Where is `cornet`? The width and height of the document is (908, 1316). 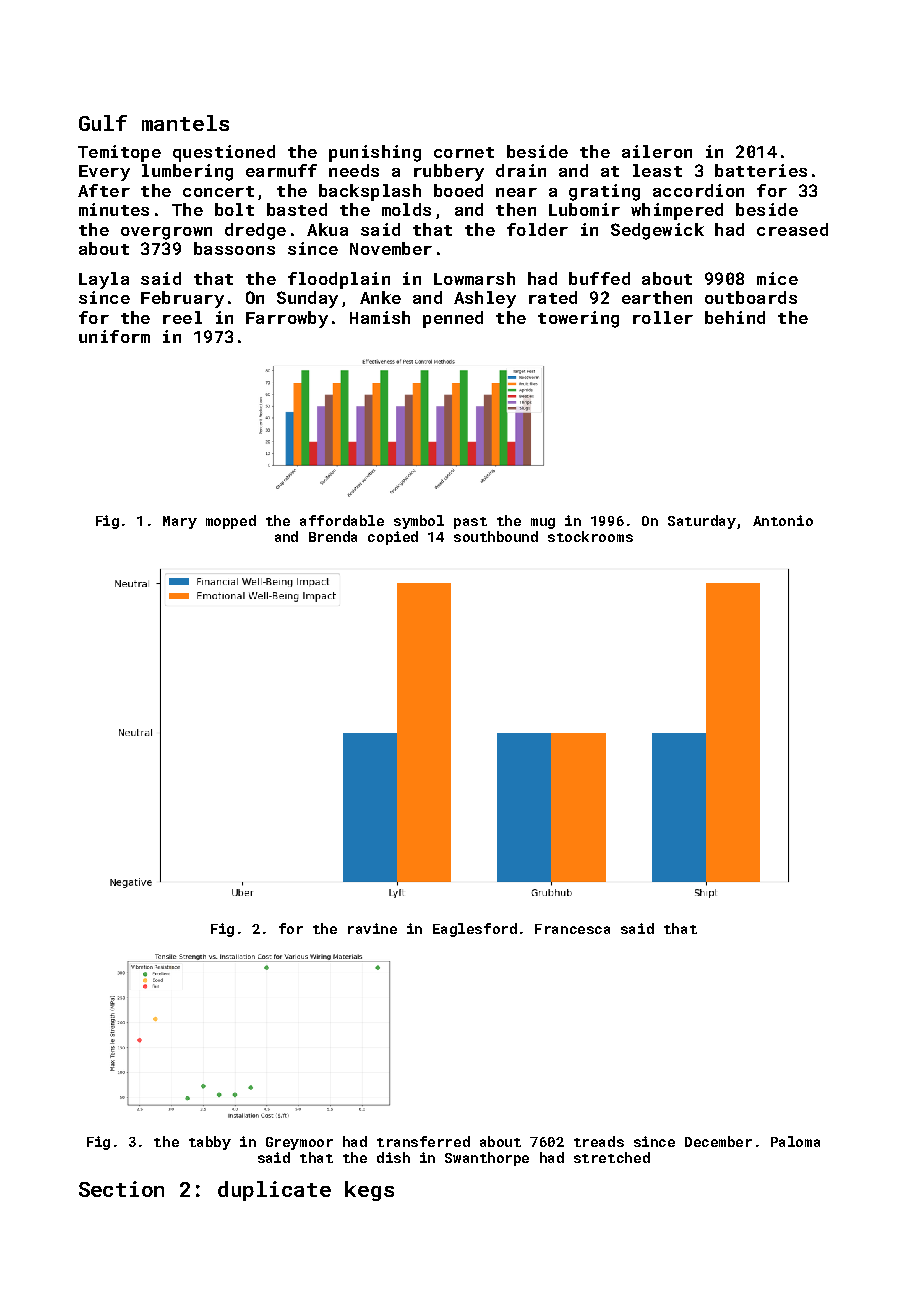 cornet is located at coordinates (464, 152).
